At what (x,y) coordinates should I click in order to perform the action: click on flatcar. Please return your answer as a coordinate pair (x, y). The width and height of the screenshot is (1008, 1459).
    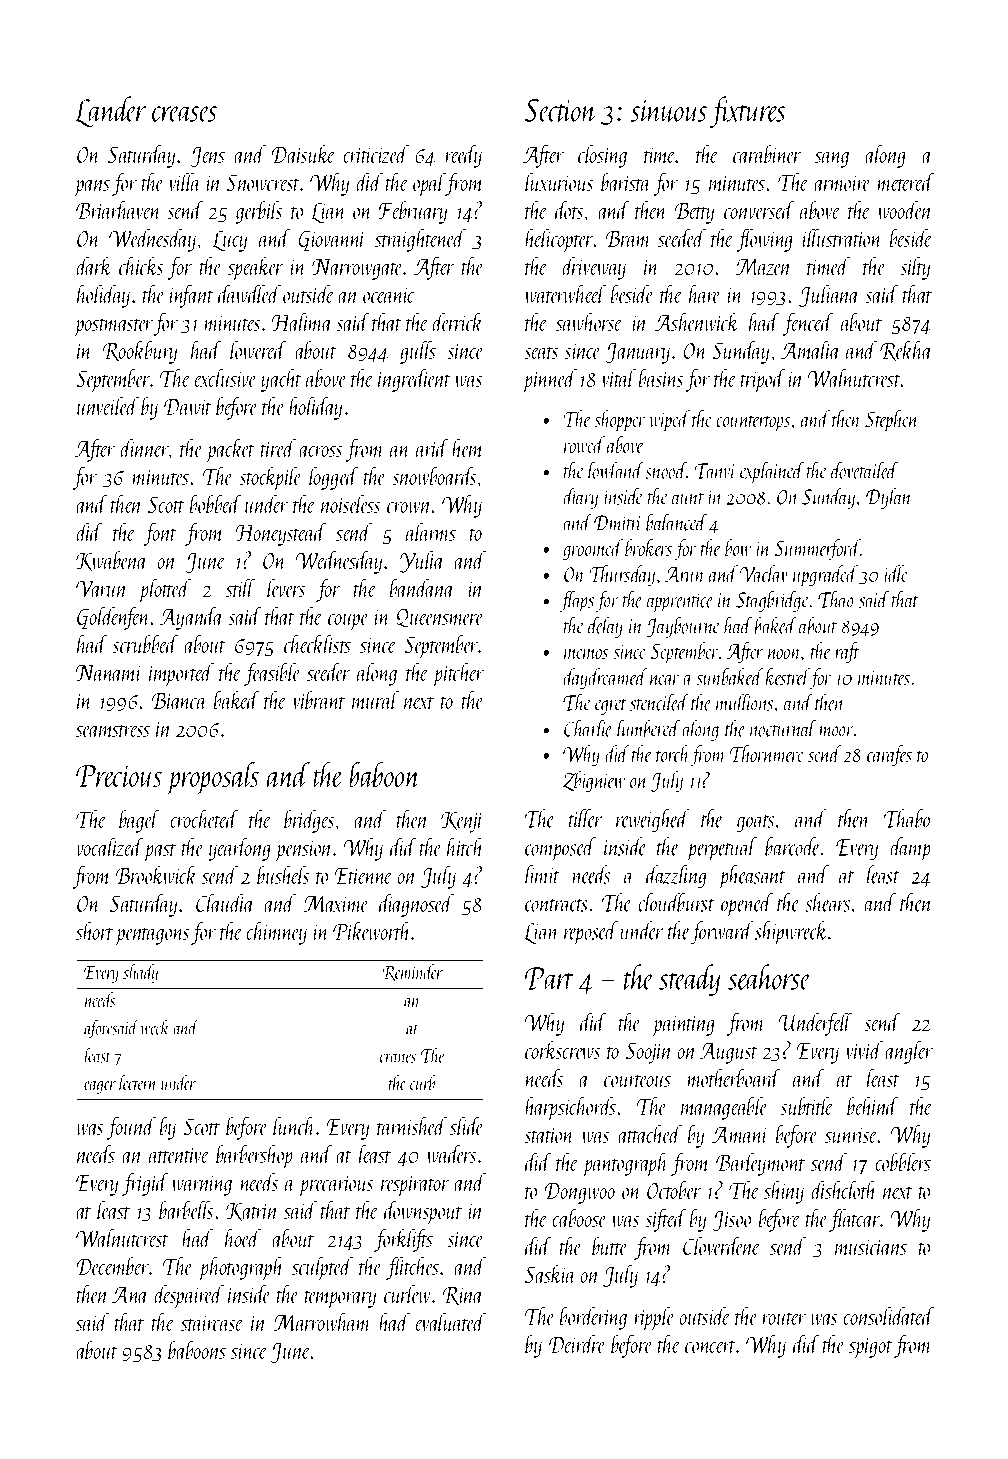
    Looking at the image, I should click on (854, 1220).
